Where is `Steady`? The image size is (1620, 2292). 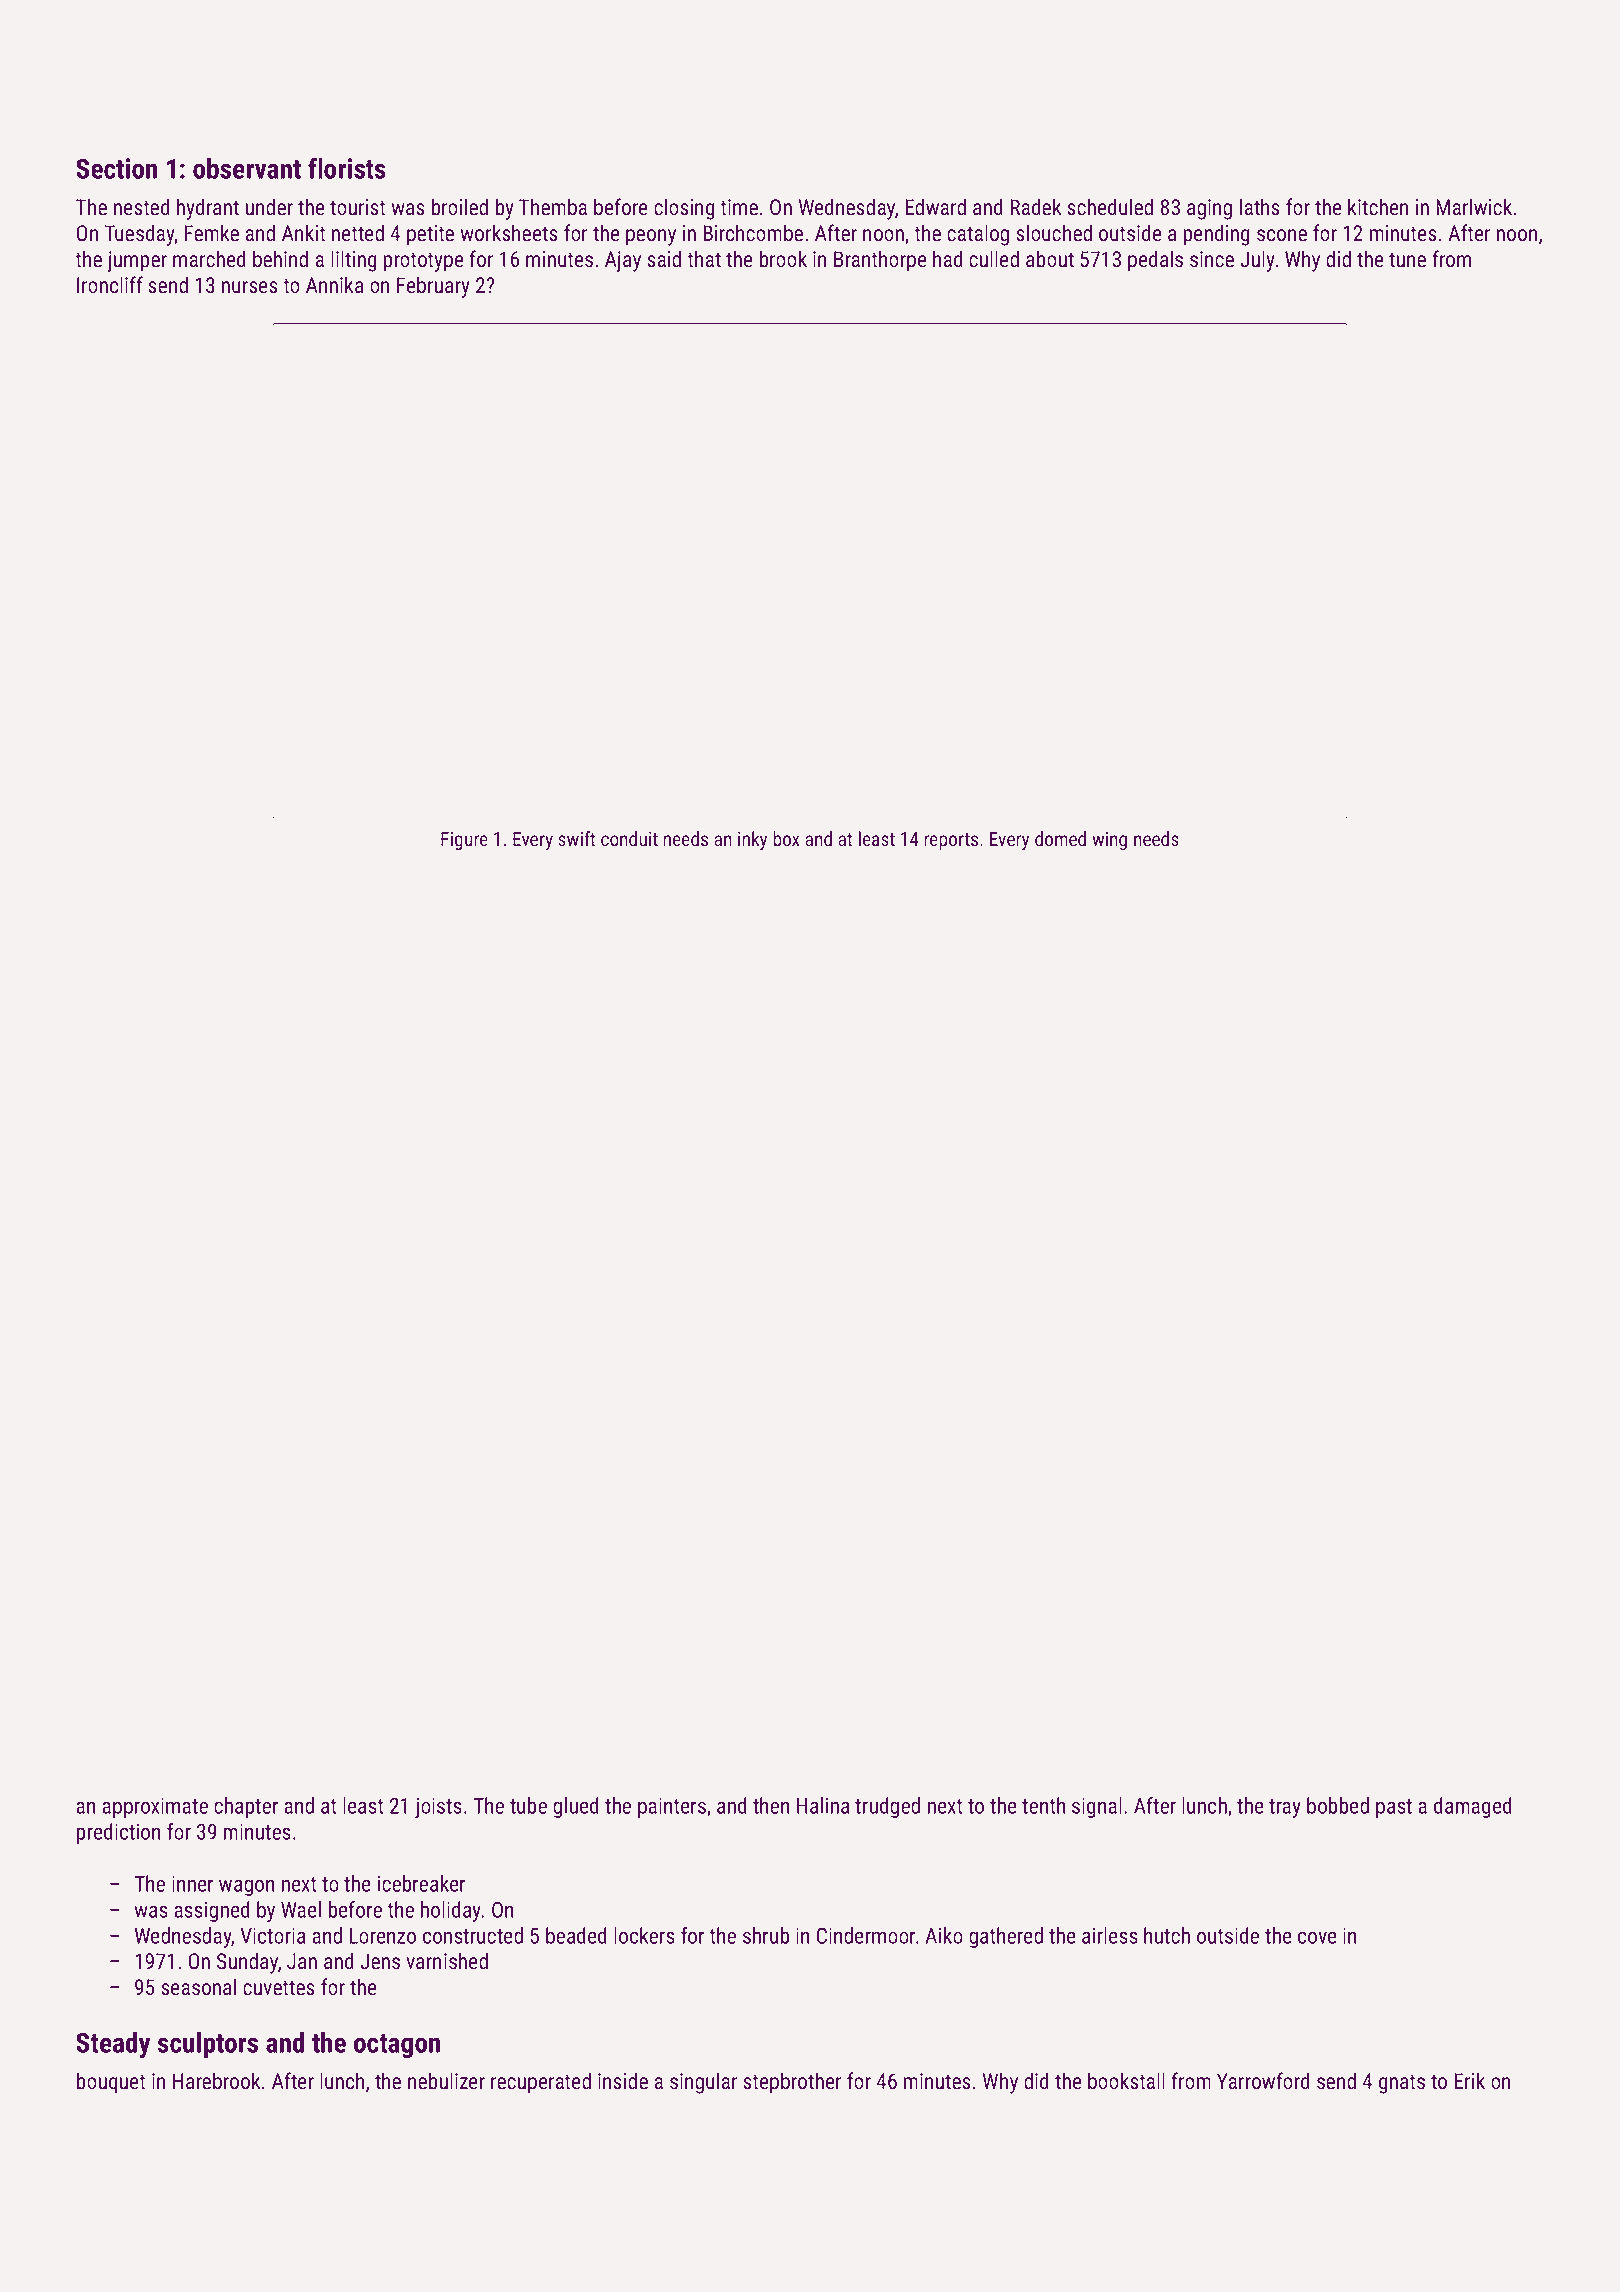
Steady is located at coordinates (113, 2045).
